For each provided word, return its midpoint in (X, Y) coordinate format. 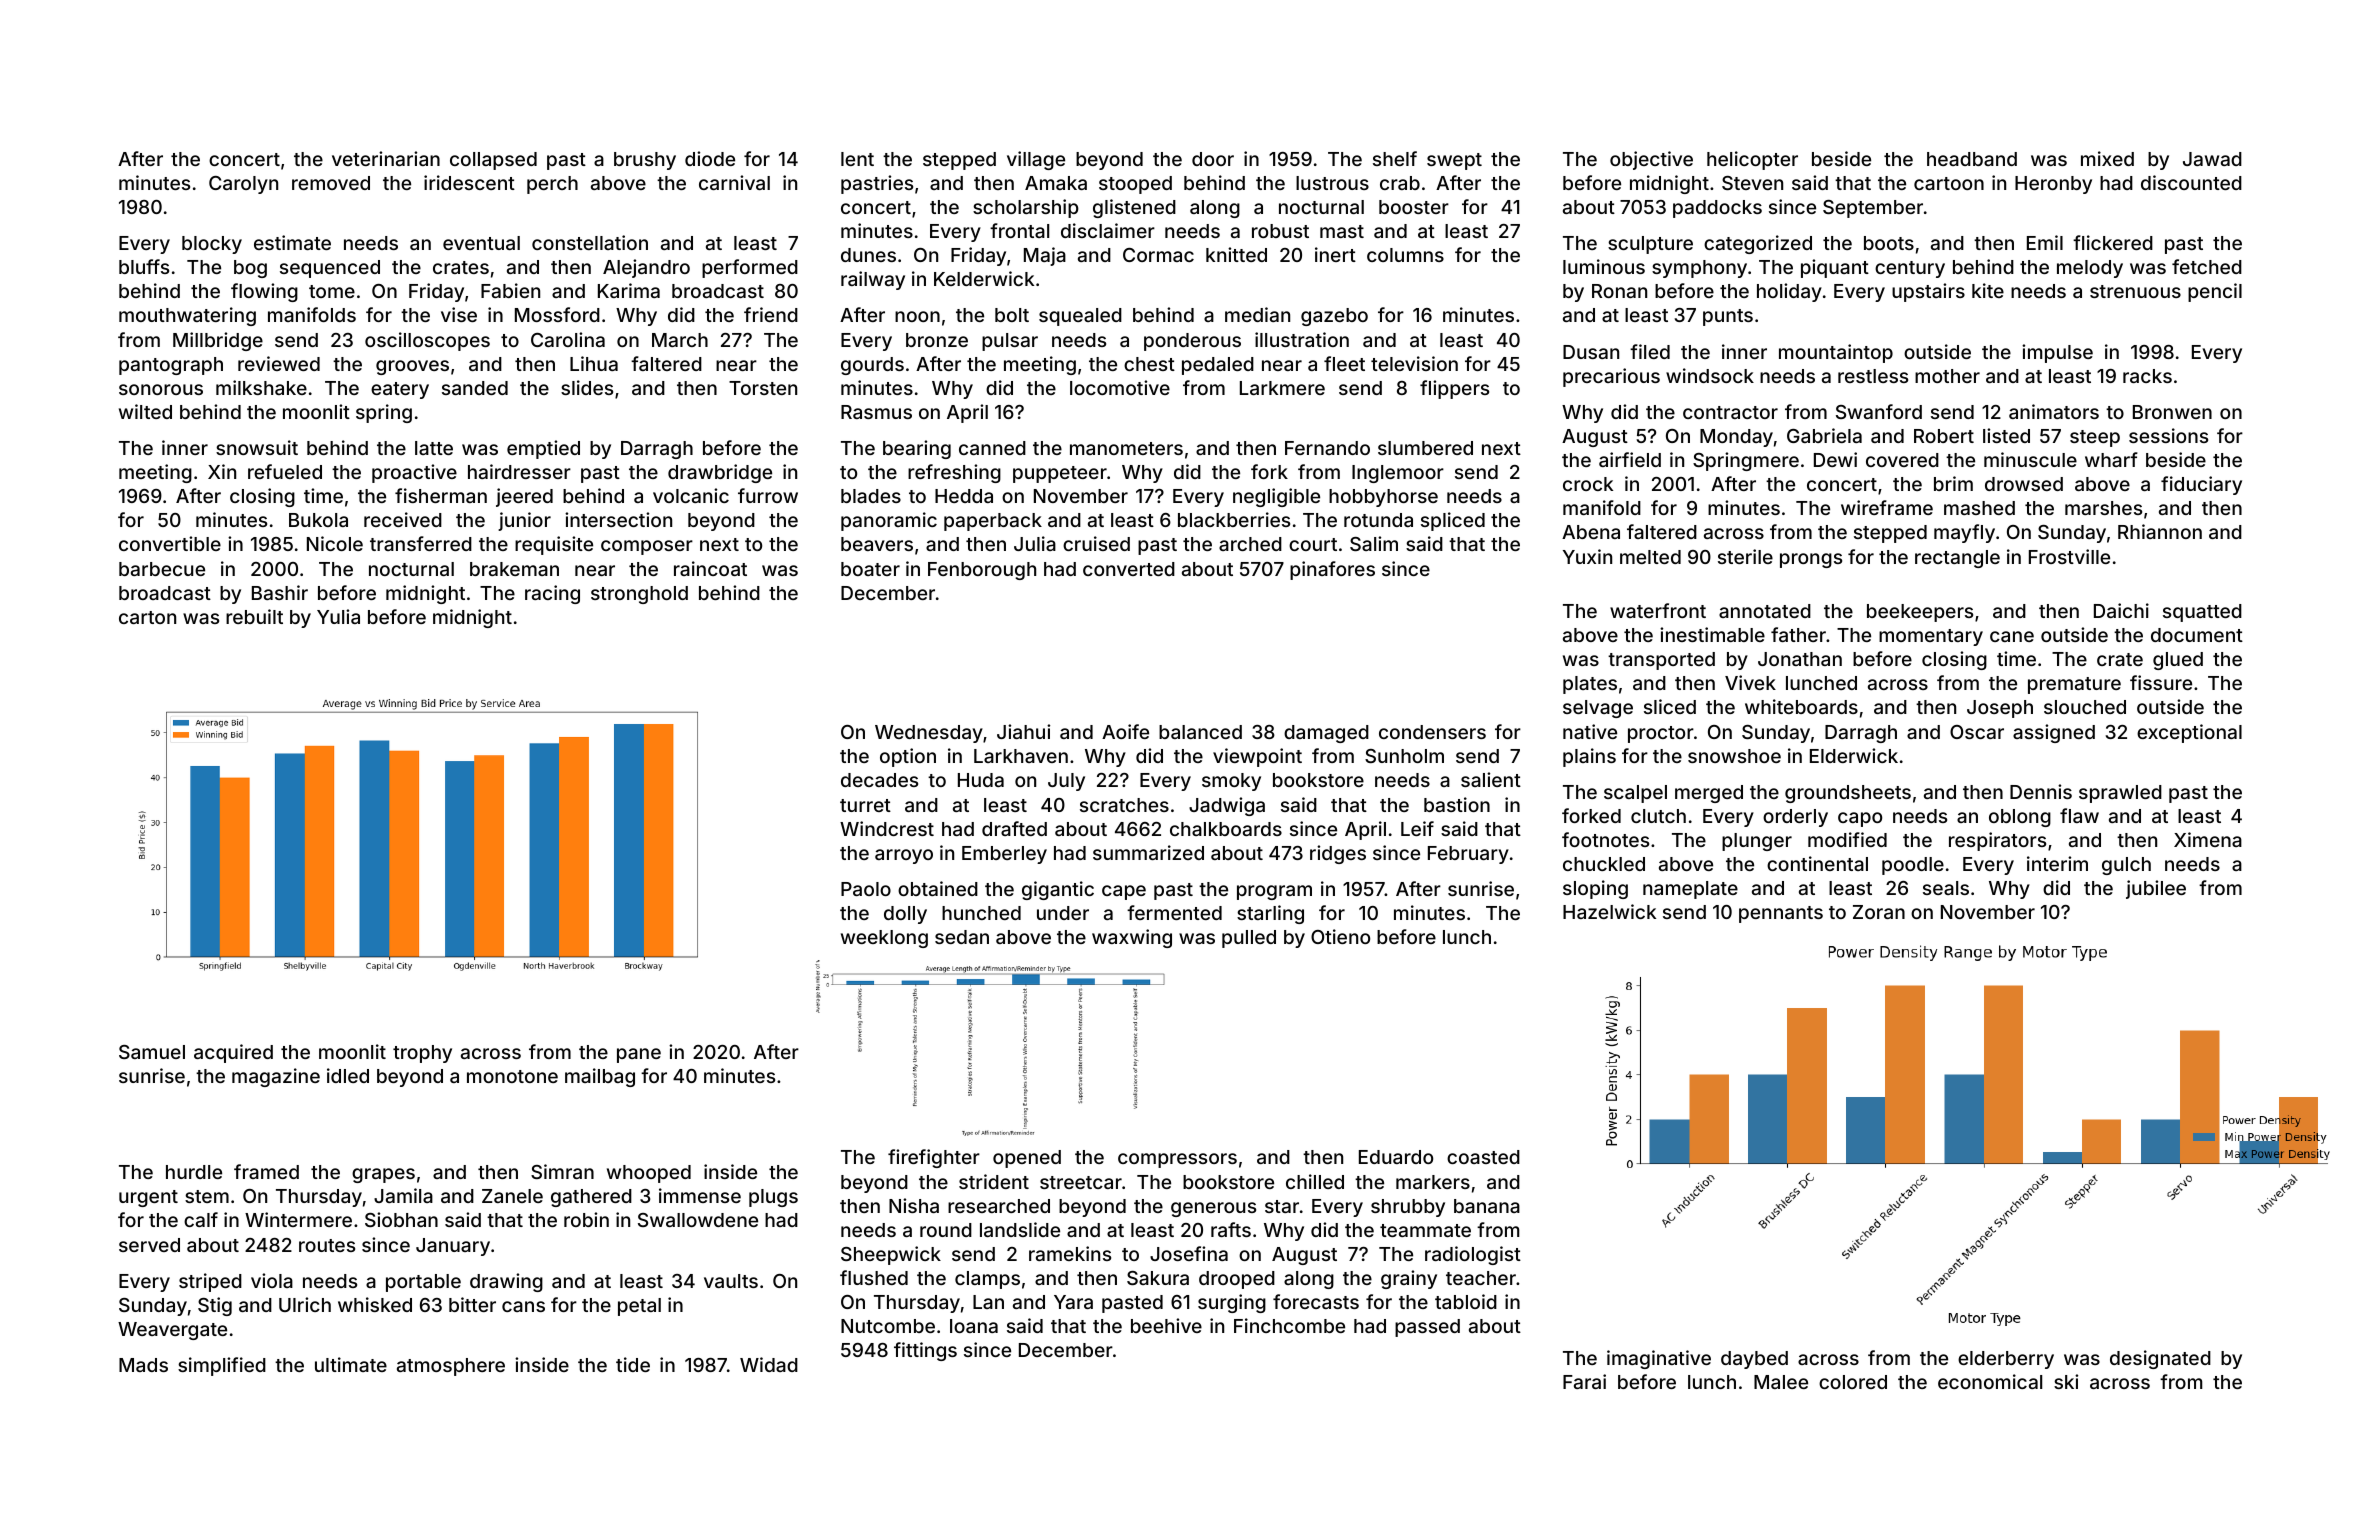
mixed (2107, 158)
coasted (1483, 1157)
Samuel (152, 1052)
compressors (1177, 1160)
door (1213, 159)
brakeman (514, 569)
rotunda (1378, 520)
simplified (222, 1366)
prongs (1811, 560)
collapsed (493, 161)
